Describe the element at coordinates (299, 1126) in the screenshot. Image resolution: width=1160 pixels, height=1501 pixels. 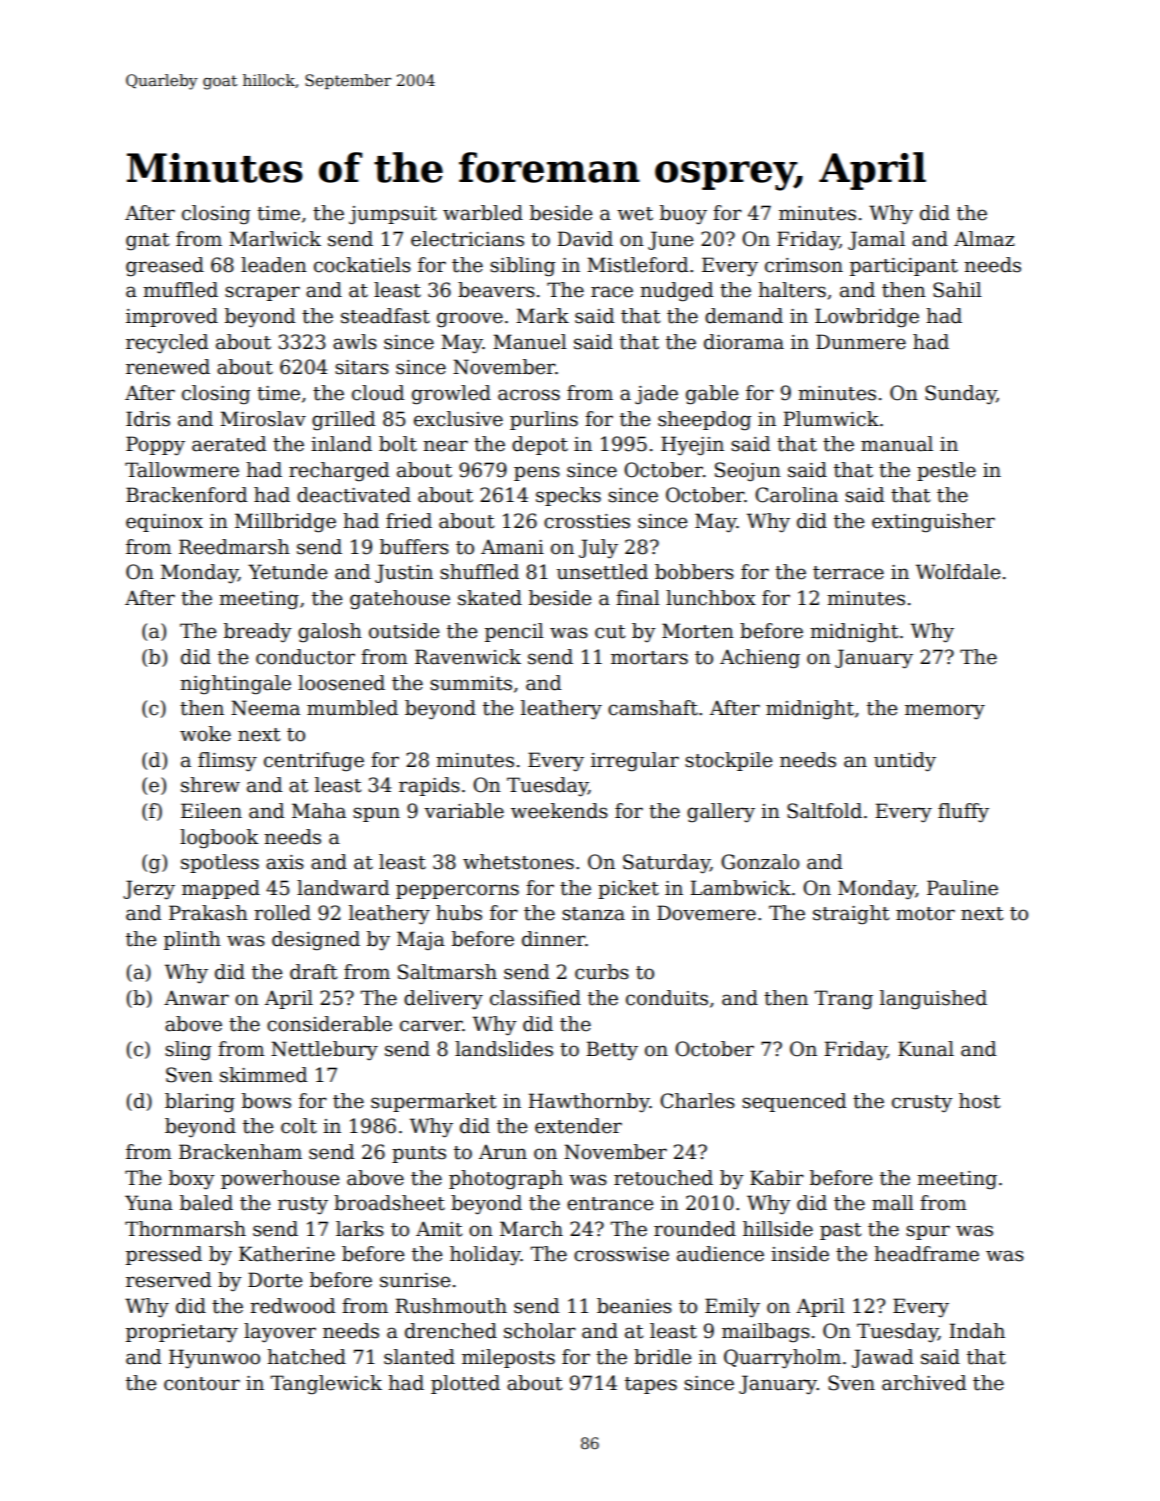
I see `colt` at that location.
